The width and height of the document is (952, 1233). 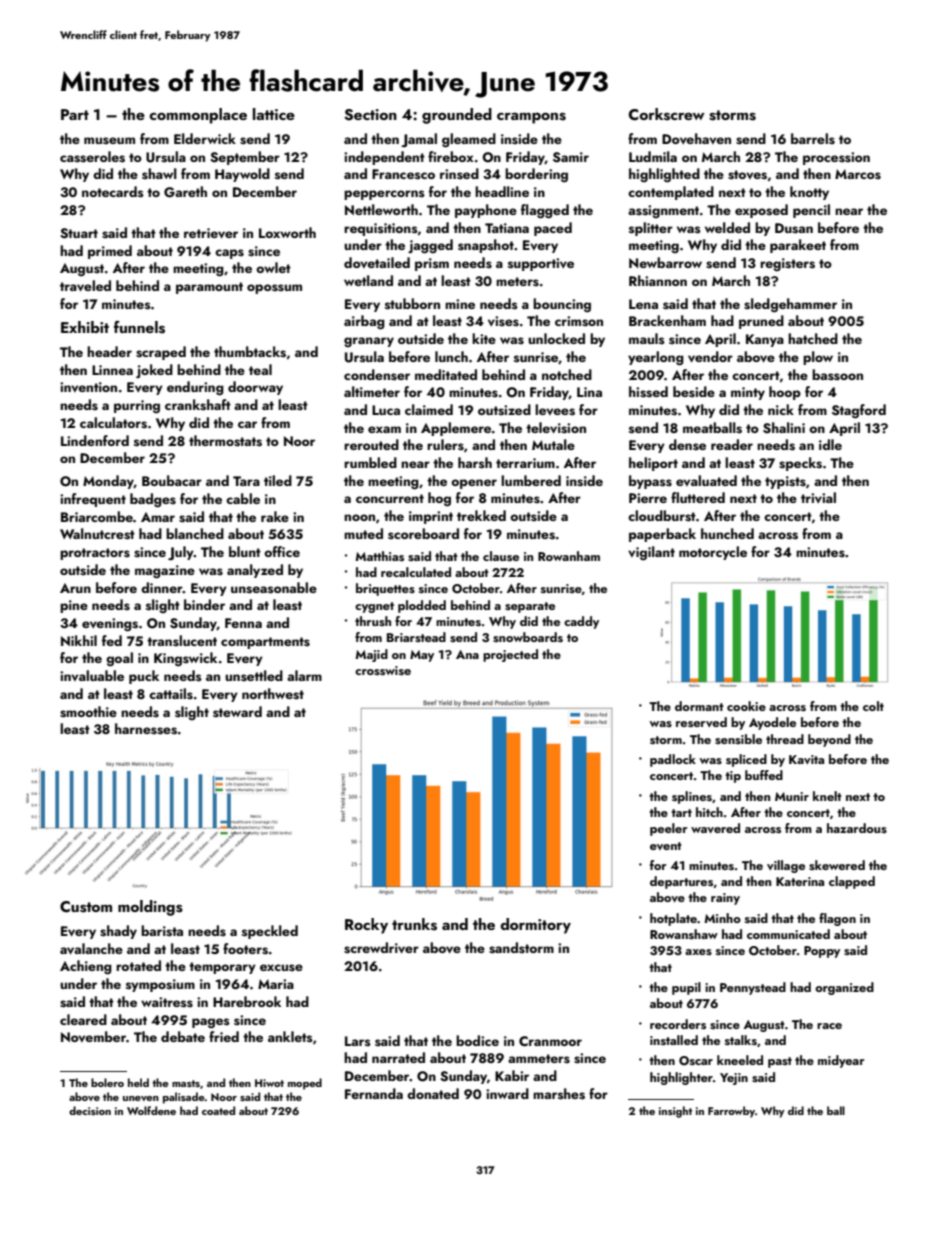 What do you see at coordinates (118, 932) in the document?
I see `shady` at bounding box center [118, 932].
